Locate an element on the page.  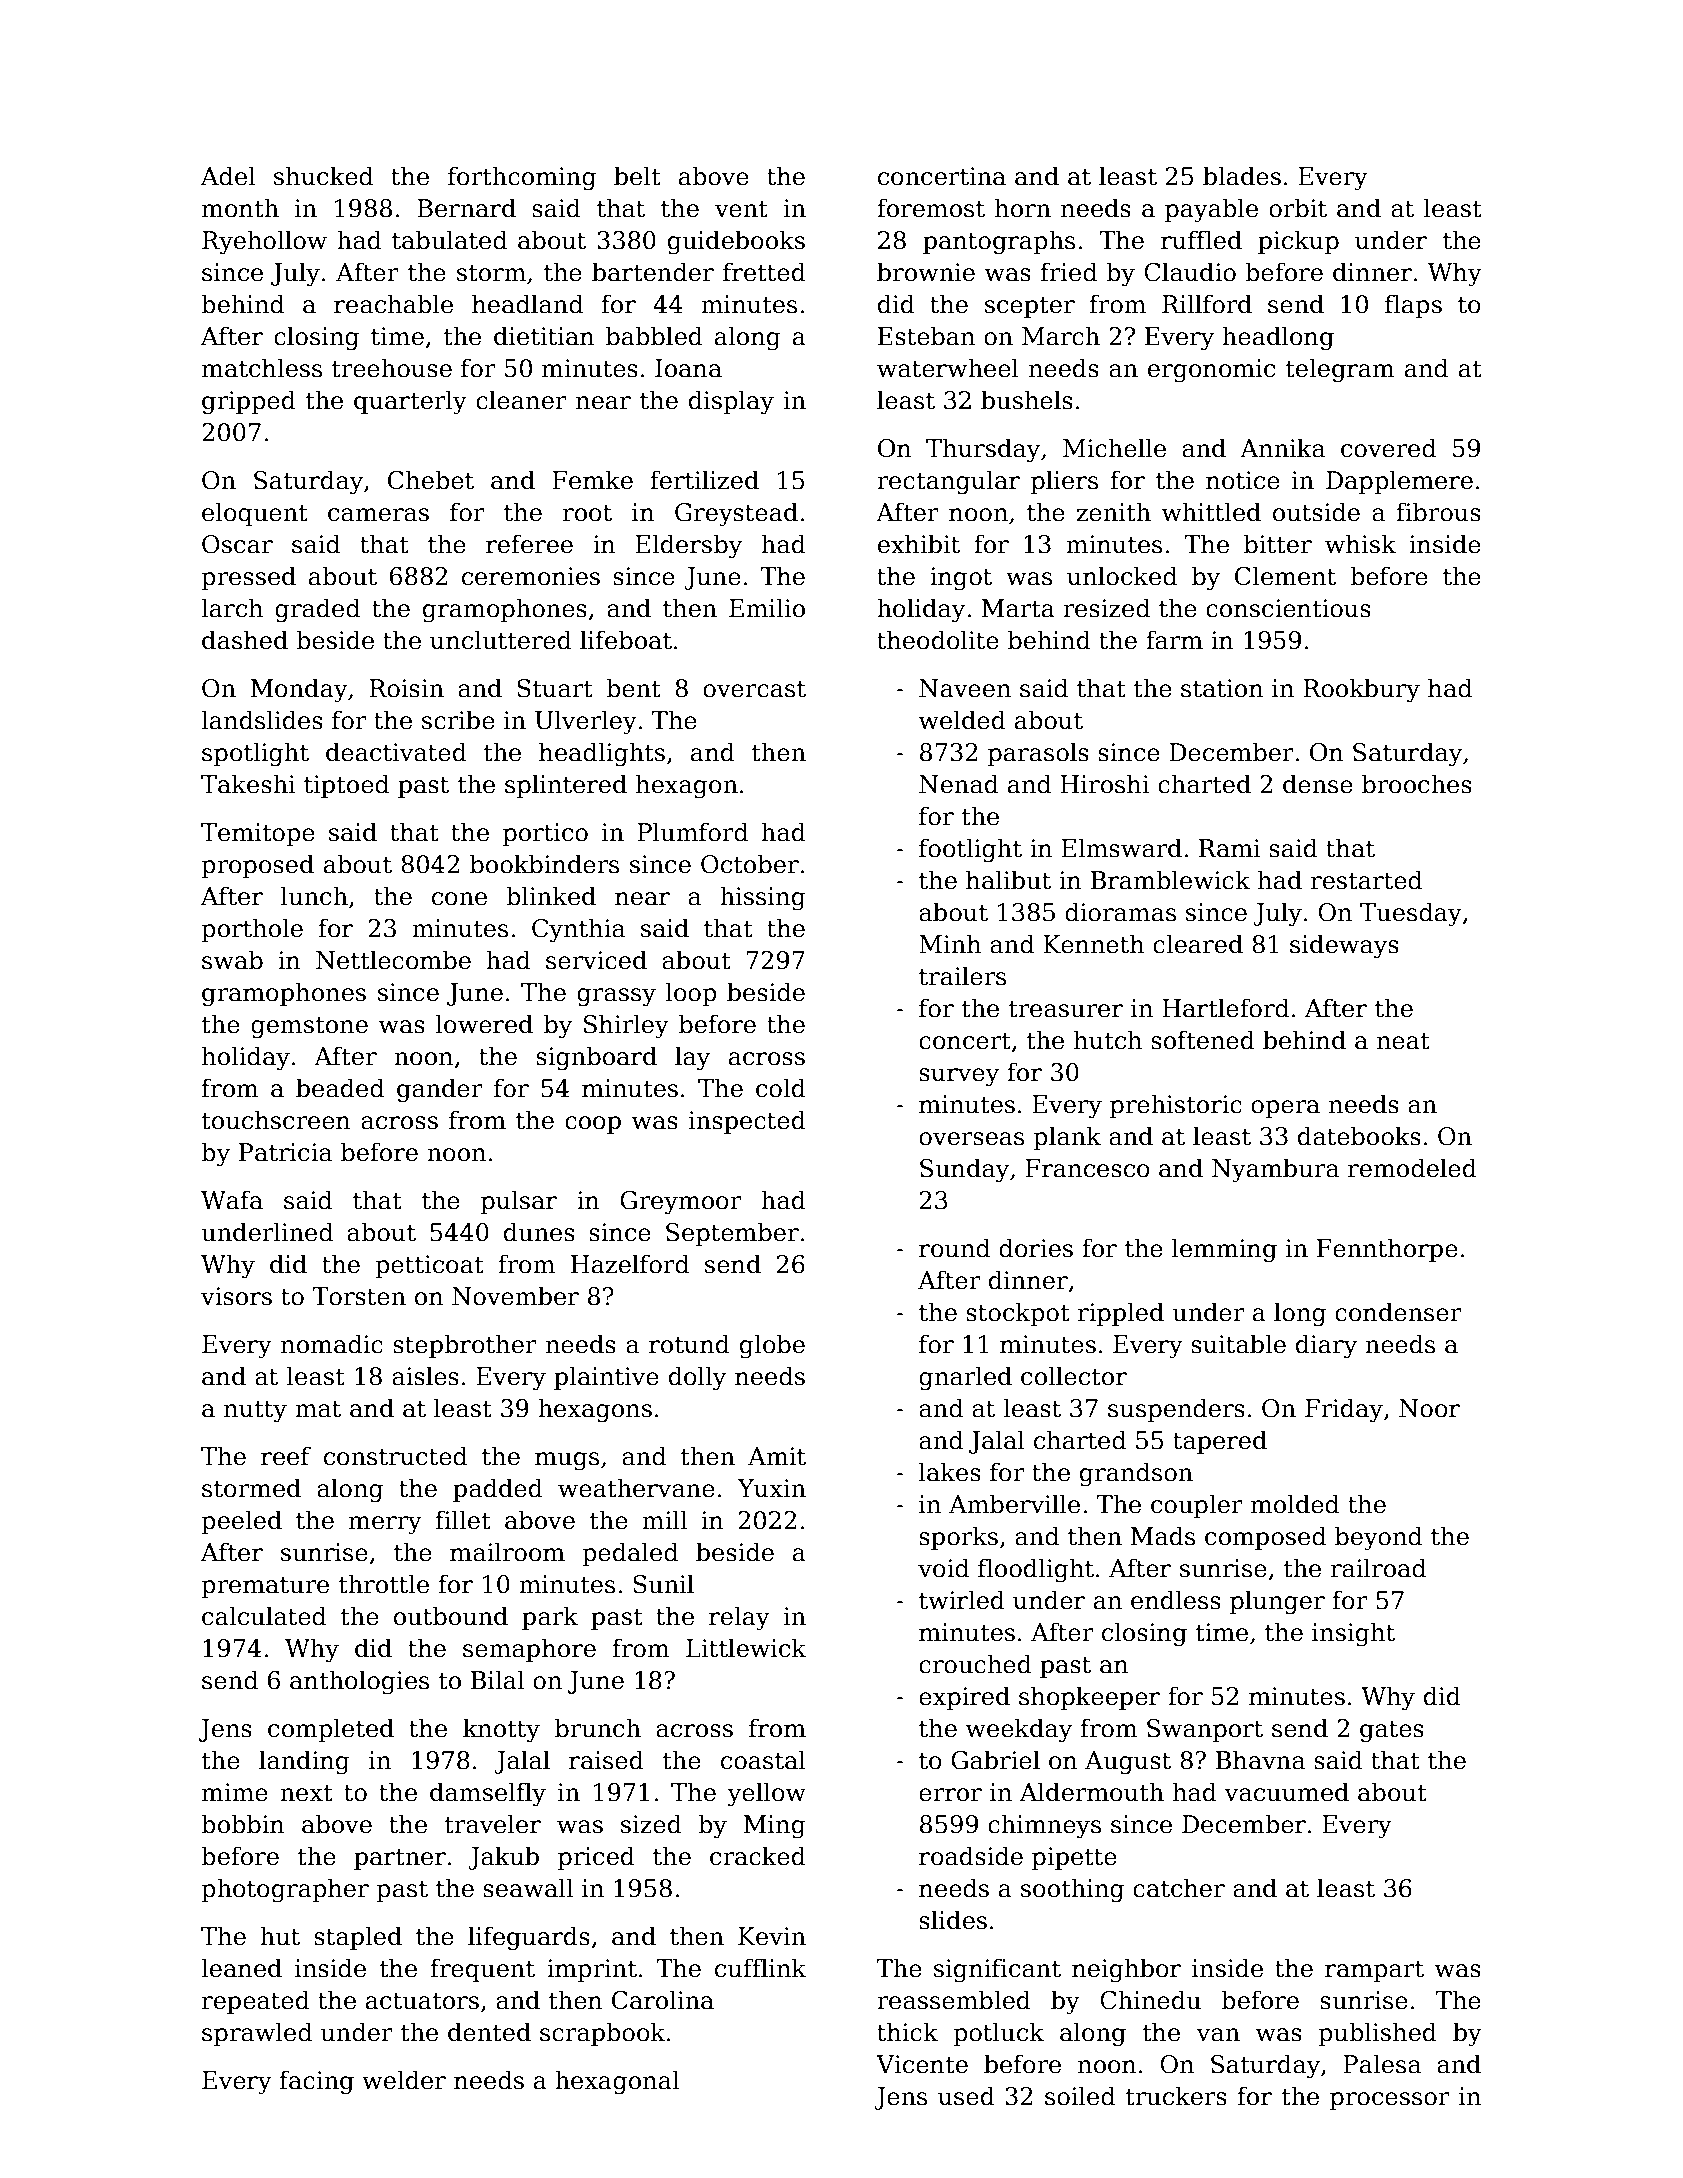
dolly is located at coordinates (697, 1378).
